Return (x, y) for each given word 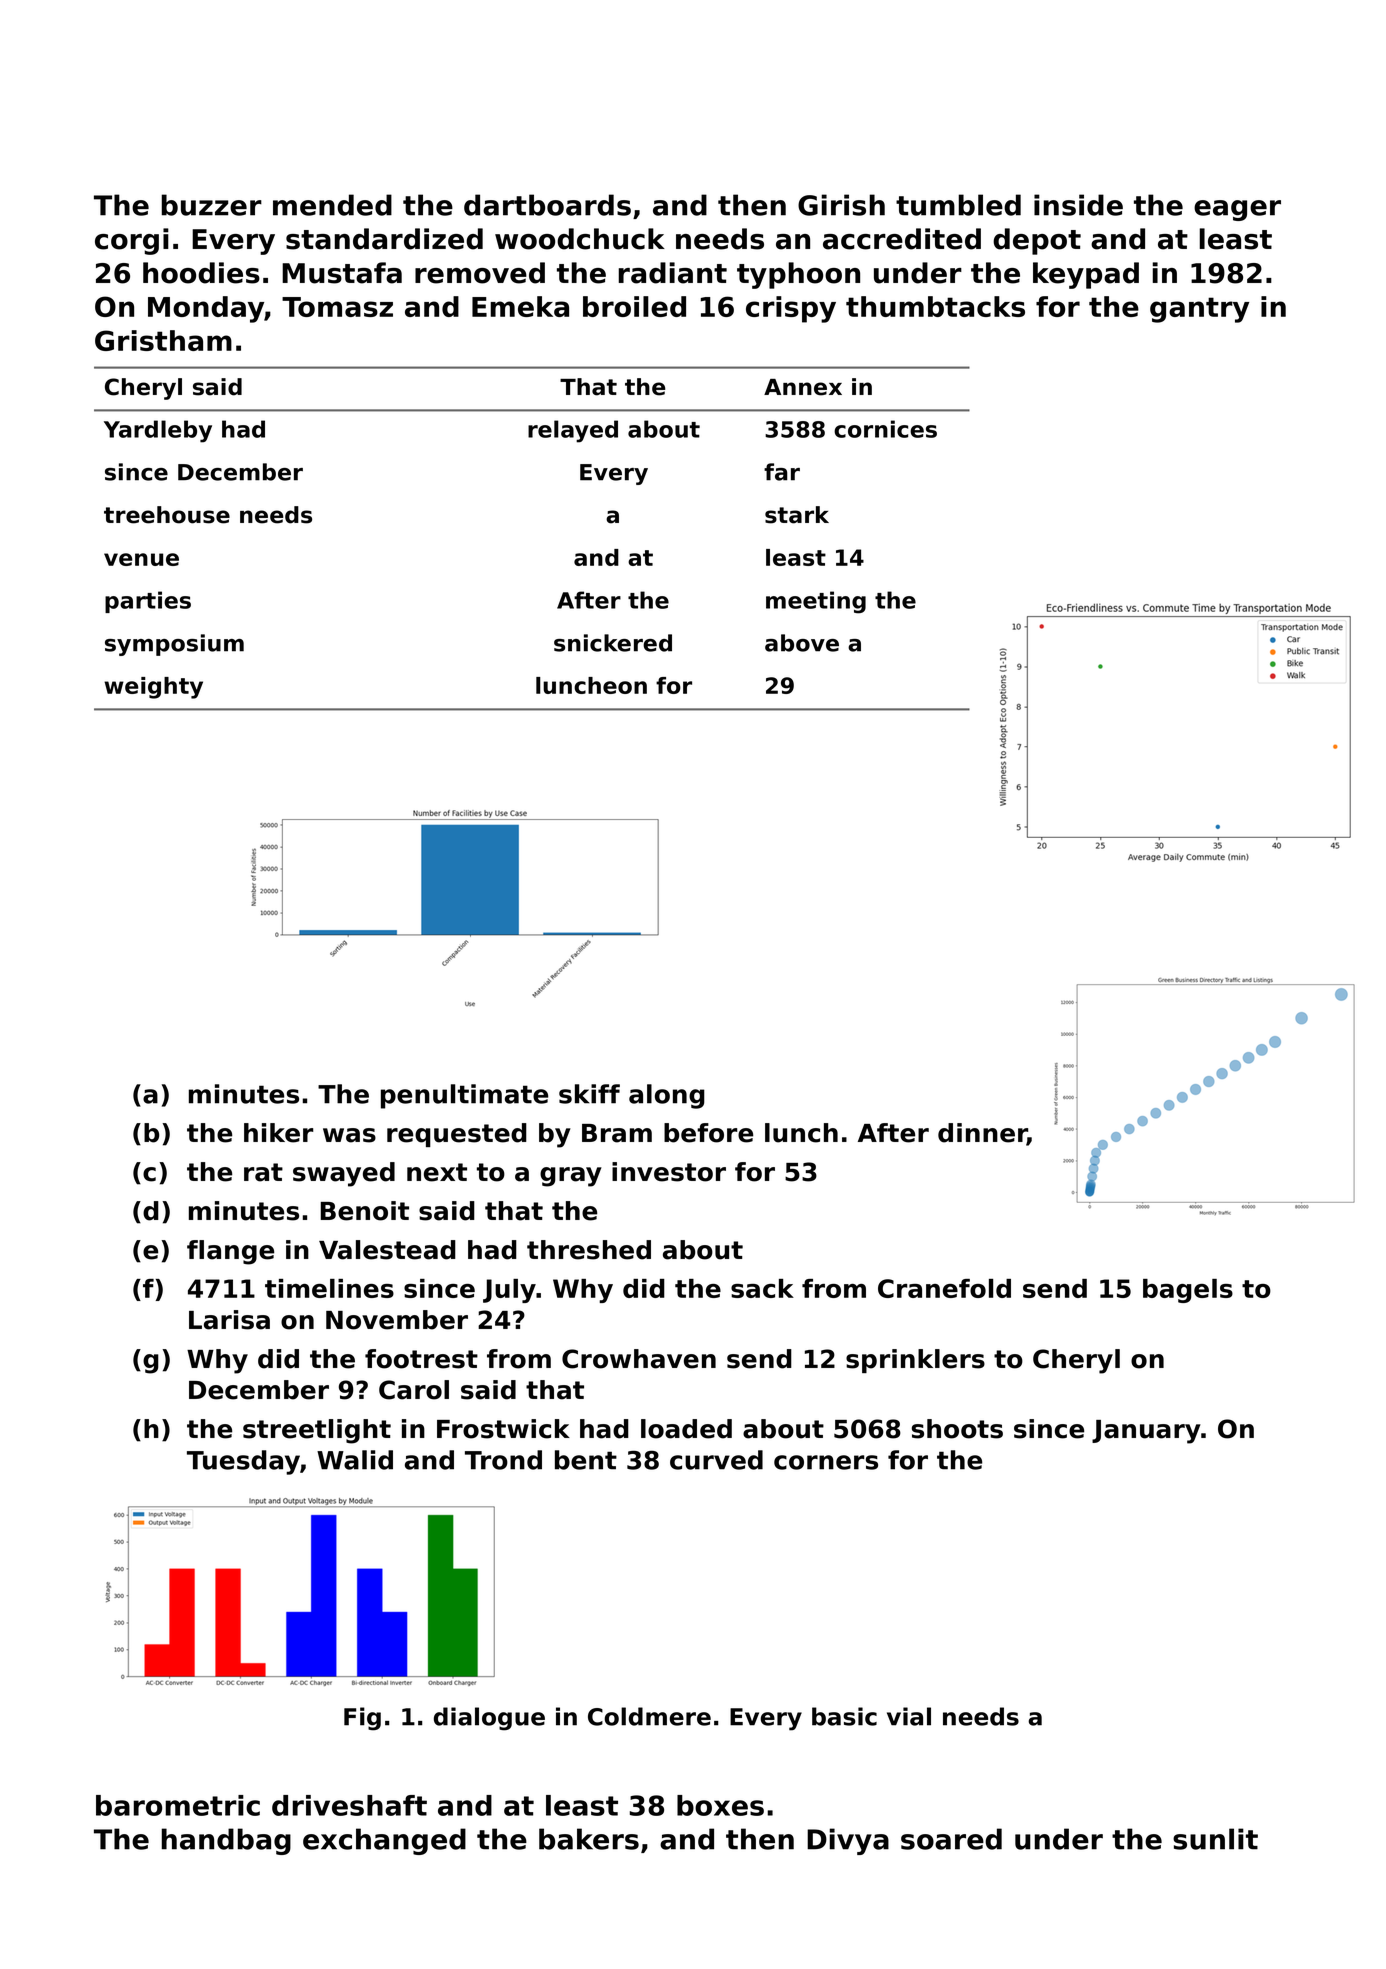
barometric (178, 1805)
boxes (720, 1805)
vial (909, 1716)
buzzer (212, 205)
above (802, 643)
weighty (153, 688)
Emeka (520, 306)
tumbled (958, 205)
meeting (816, 602)
